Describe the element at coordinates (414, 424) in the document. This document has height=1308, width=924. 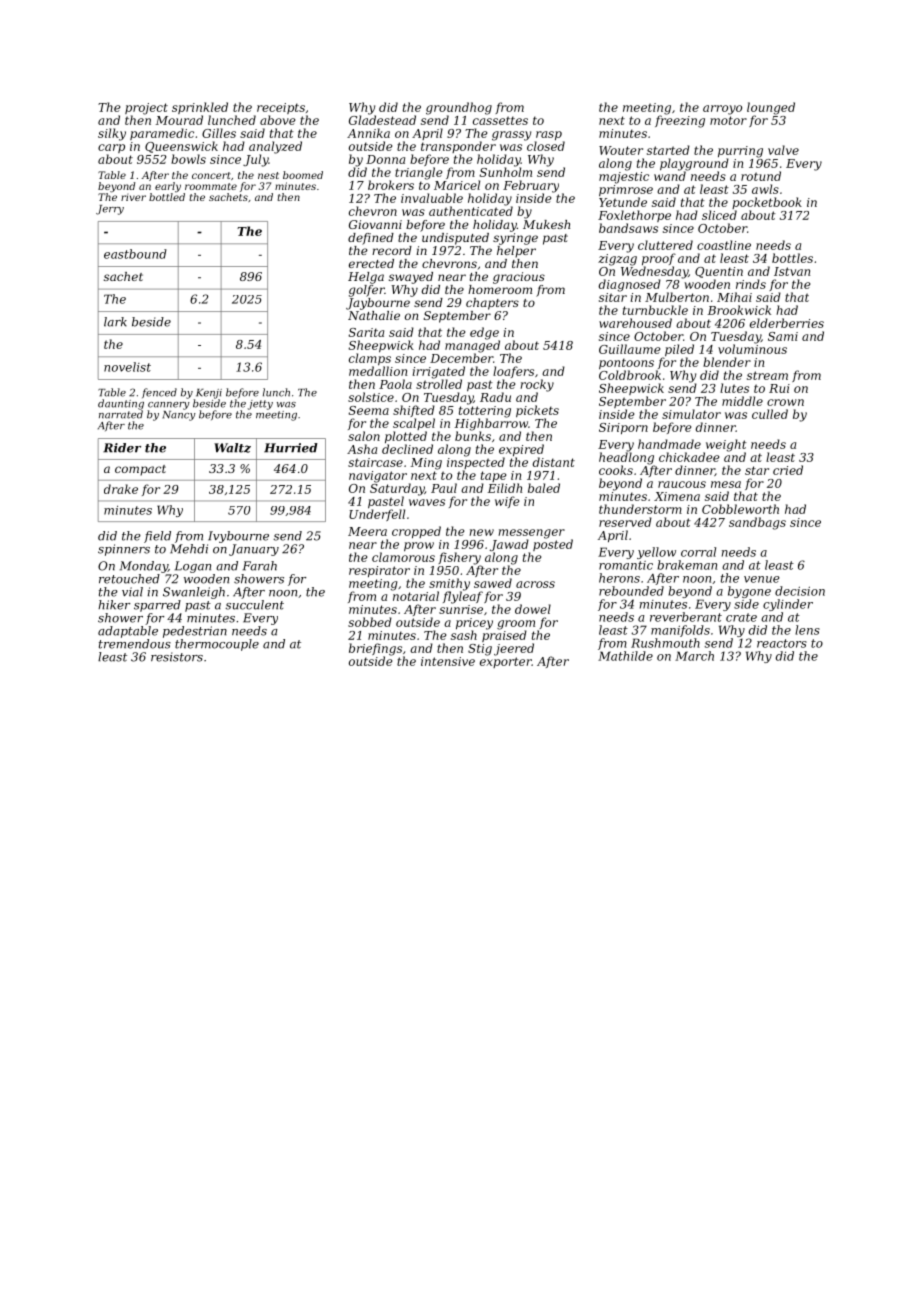
I see `scalpel` at that location.
